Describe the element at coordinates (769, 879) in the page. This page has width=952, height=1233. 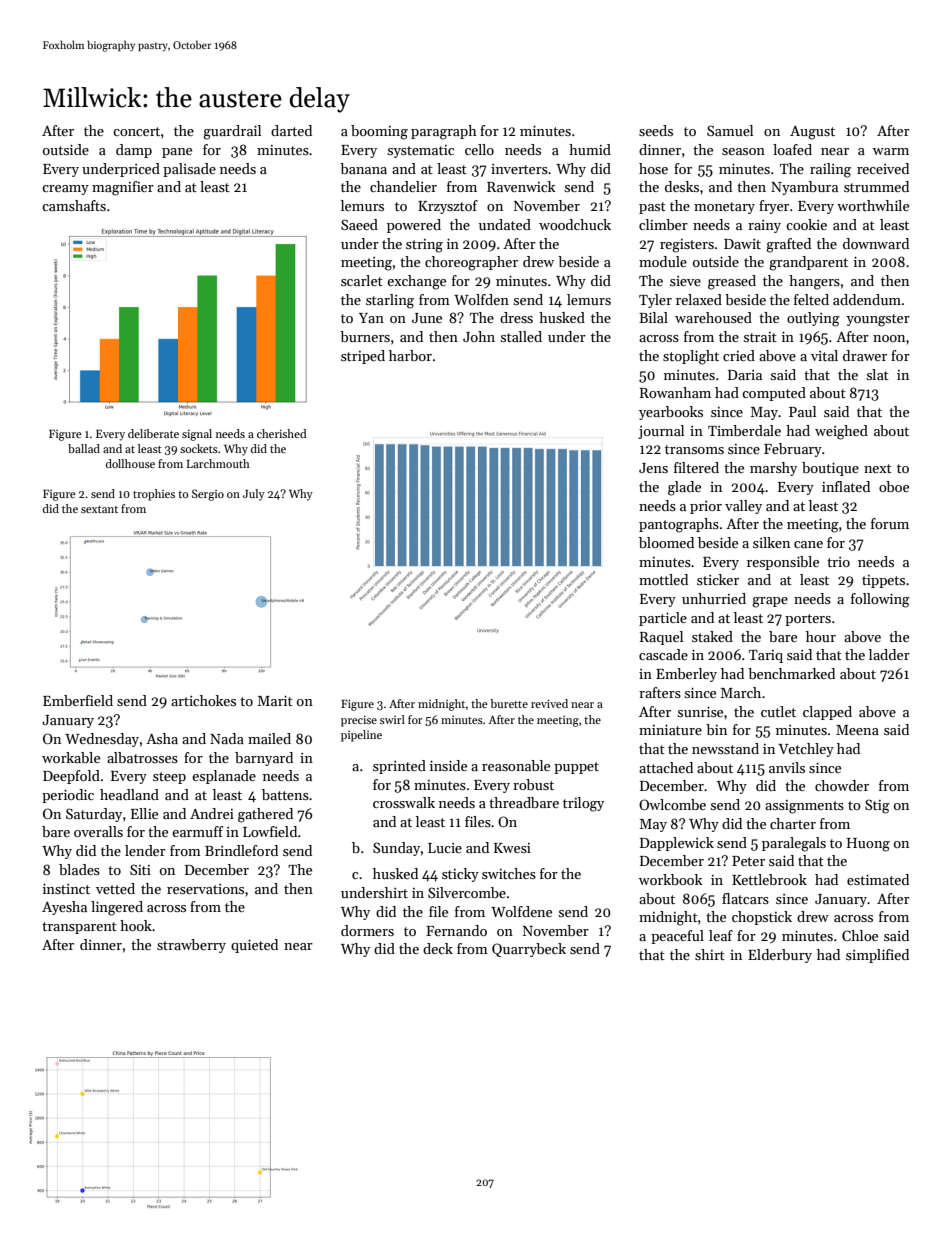
I see `Kettlebrook` at that location.
